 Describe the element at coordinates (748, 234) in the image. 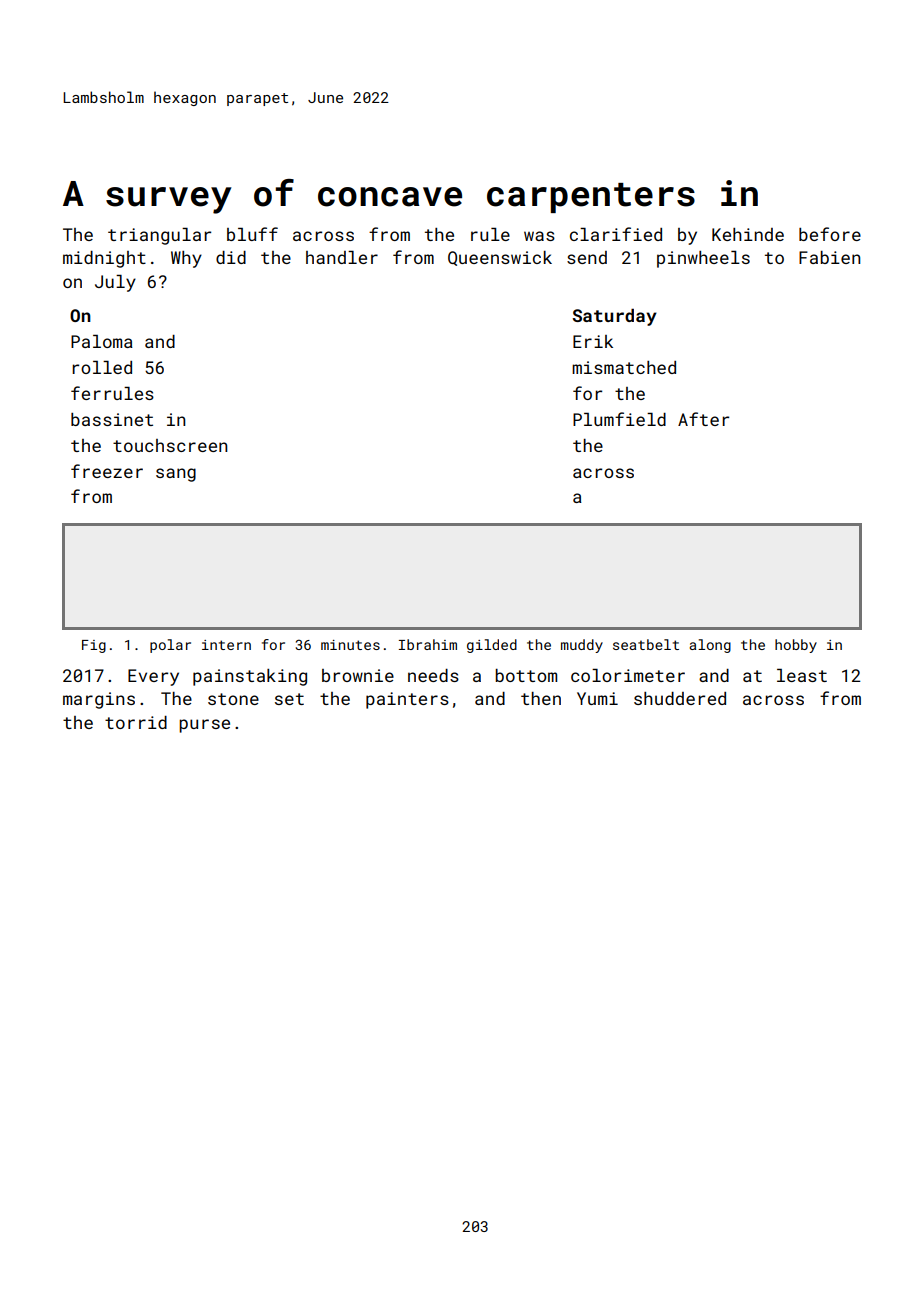

I see `Kehinde` at that location.
